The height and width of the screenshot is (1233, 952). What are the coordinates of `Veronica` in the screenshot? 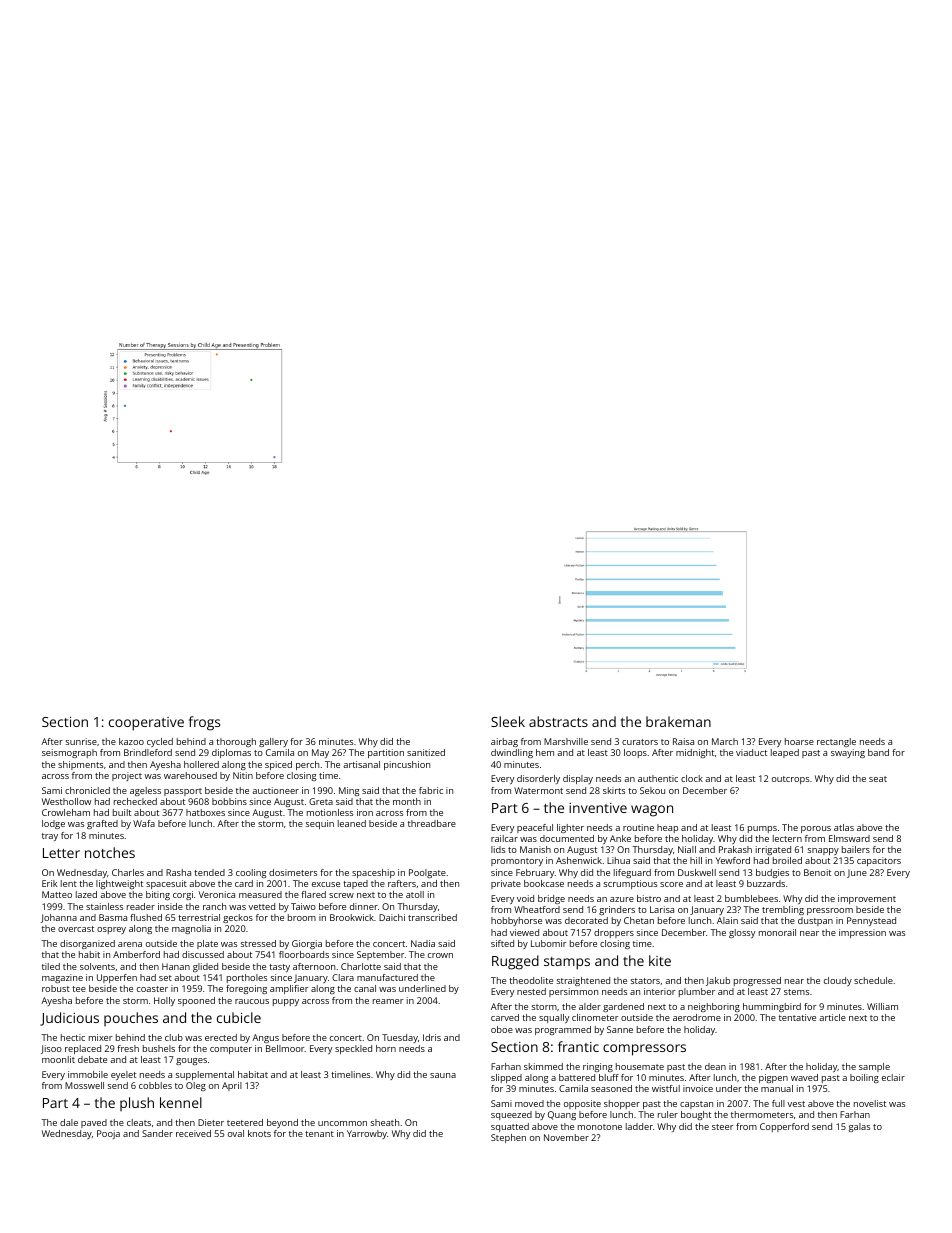 It's located at (216, 894).
